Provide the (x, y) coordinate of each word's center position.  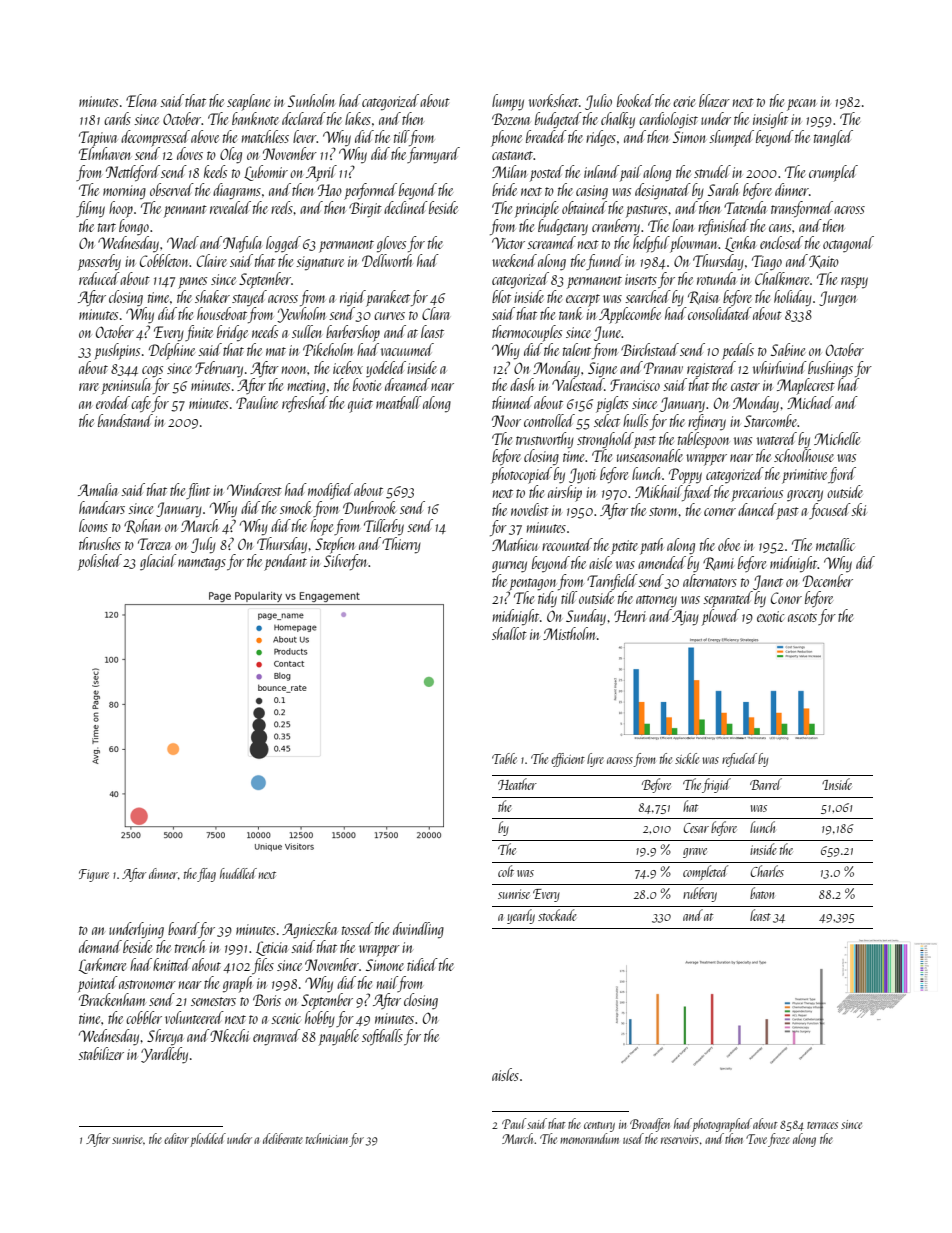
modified (330, 491)
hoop (121, 209)
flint (198, 491)
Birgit (365, 210)
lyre (595, 760)
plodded (208, 1140)
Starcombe (771, 420)
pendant (285, 562)
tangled (833, 138)
